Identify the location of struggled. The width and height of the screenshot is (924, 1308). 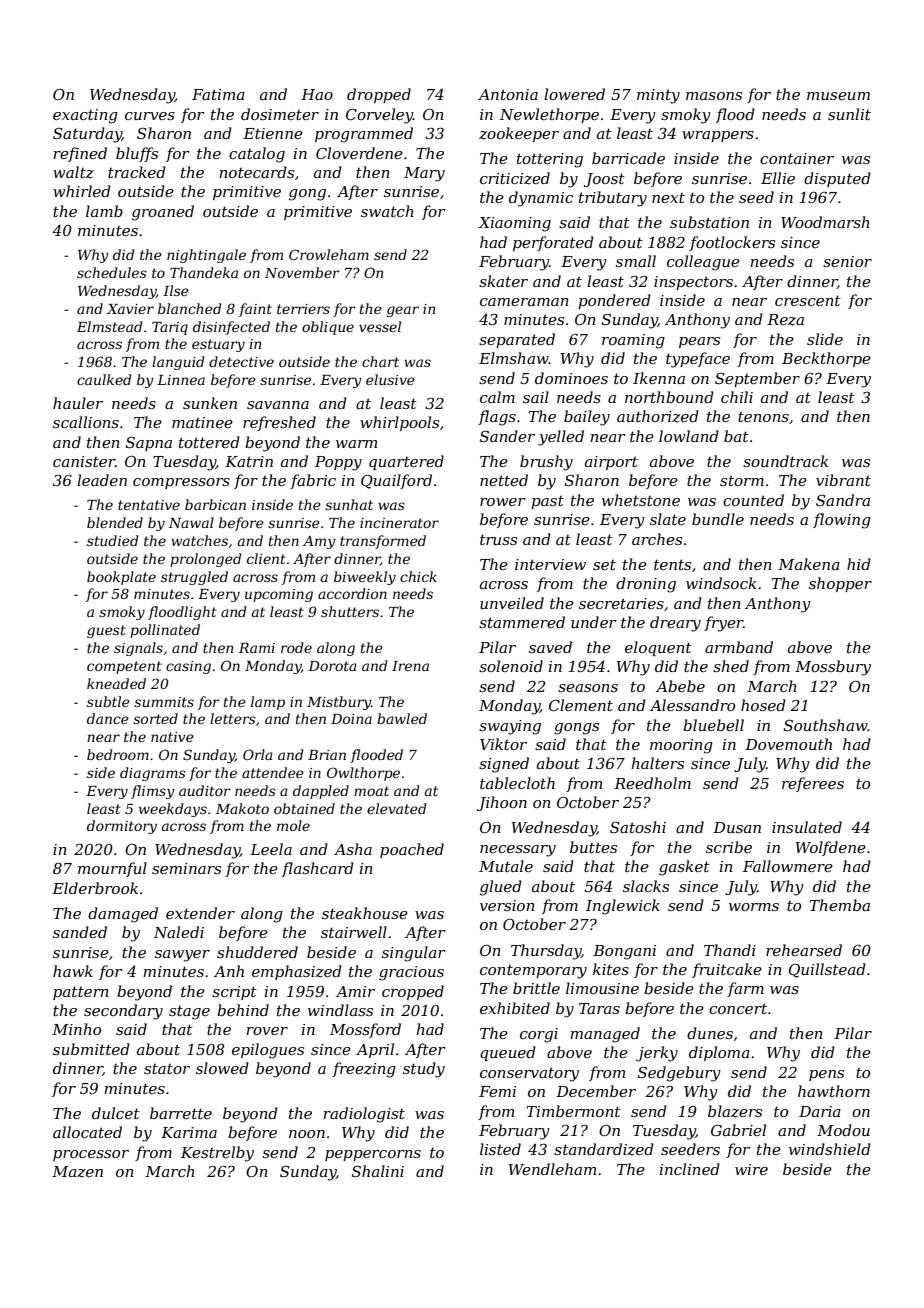
(194, 578).
